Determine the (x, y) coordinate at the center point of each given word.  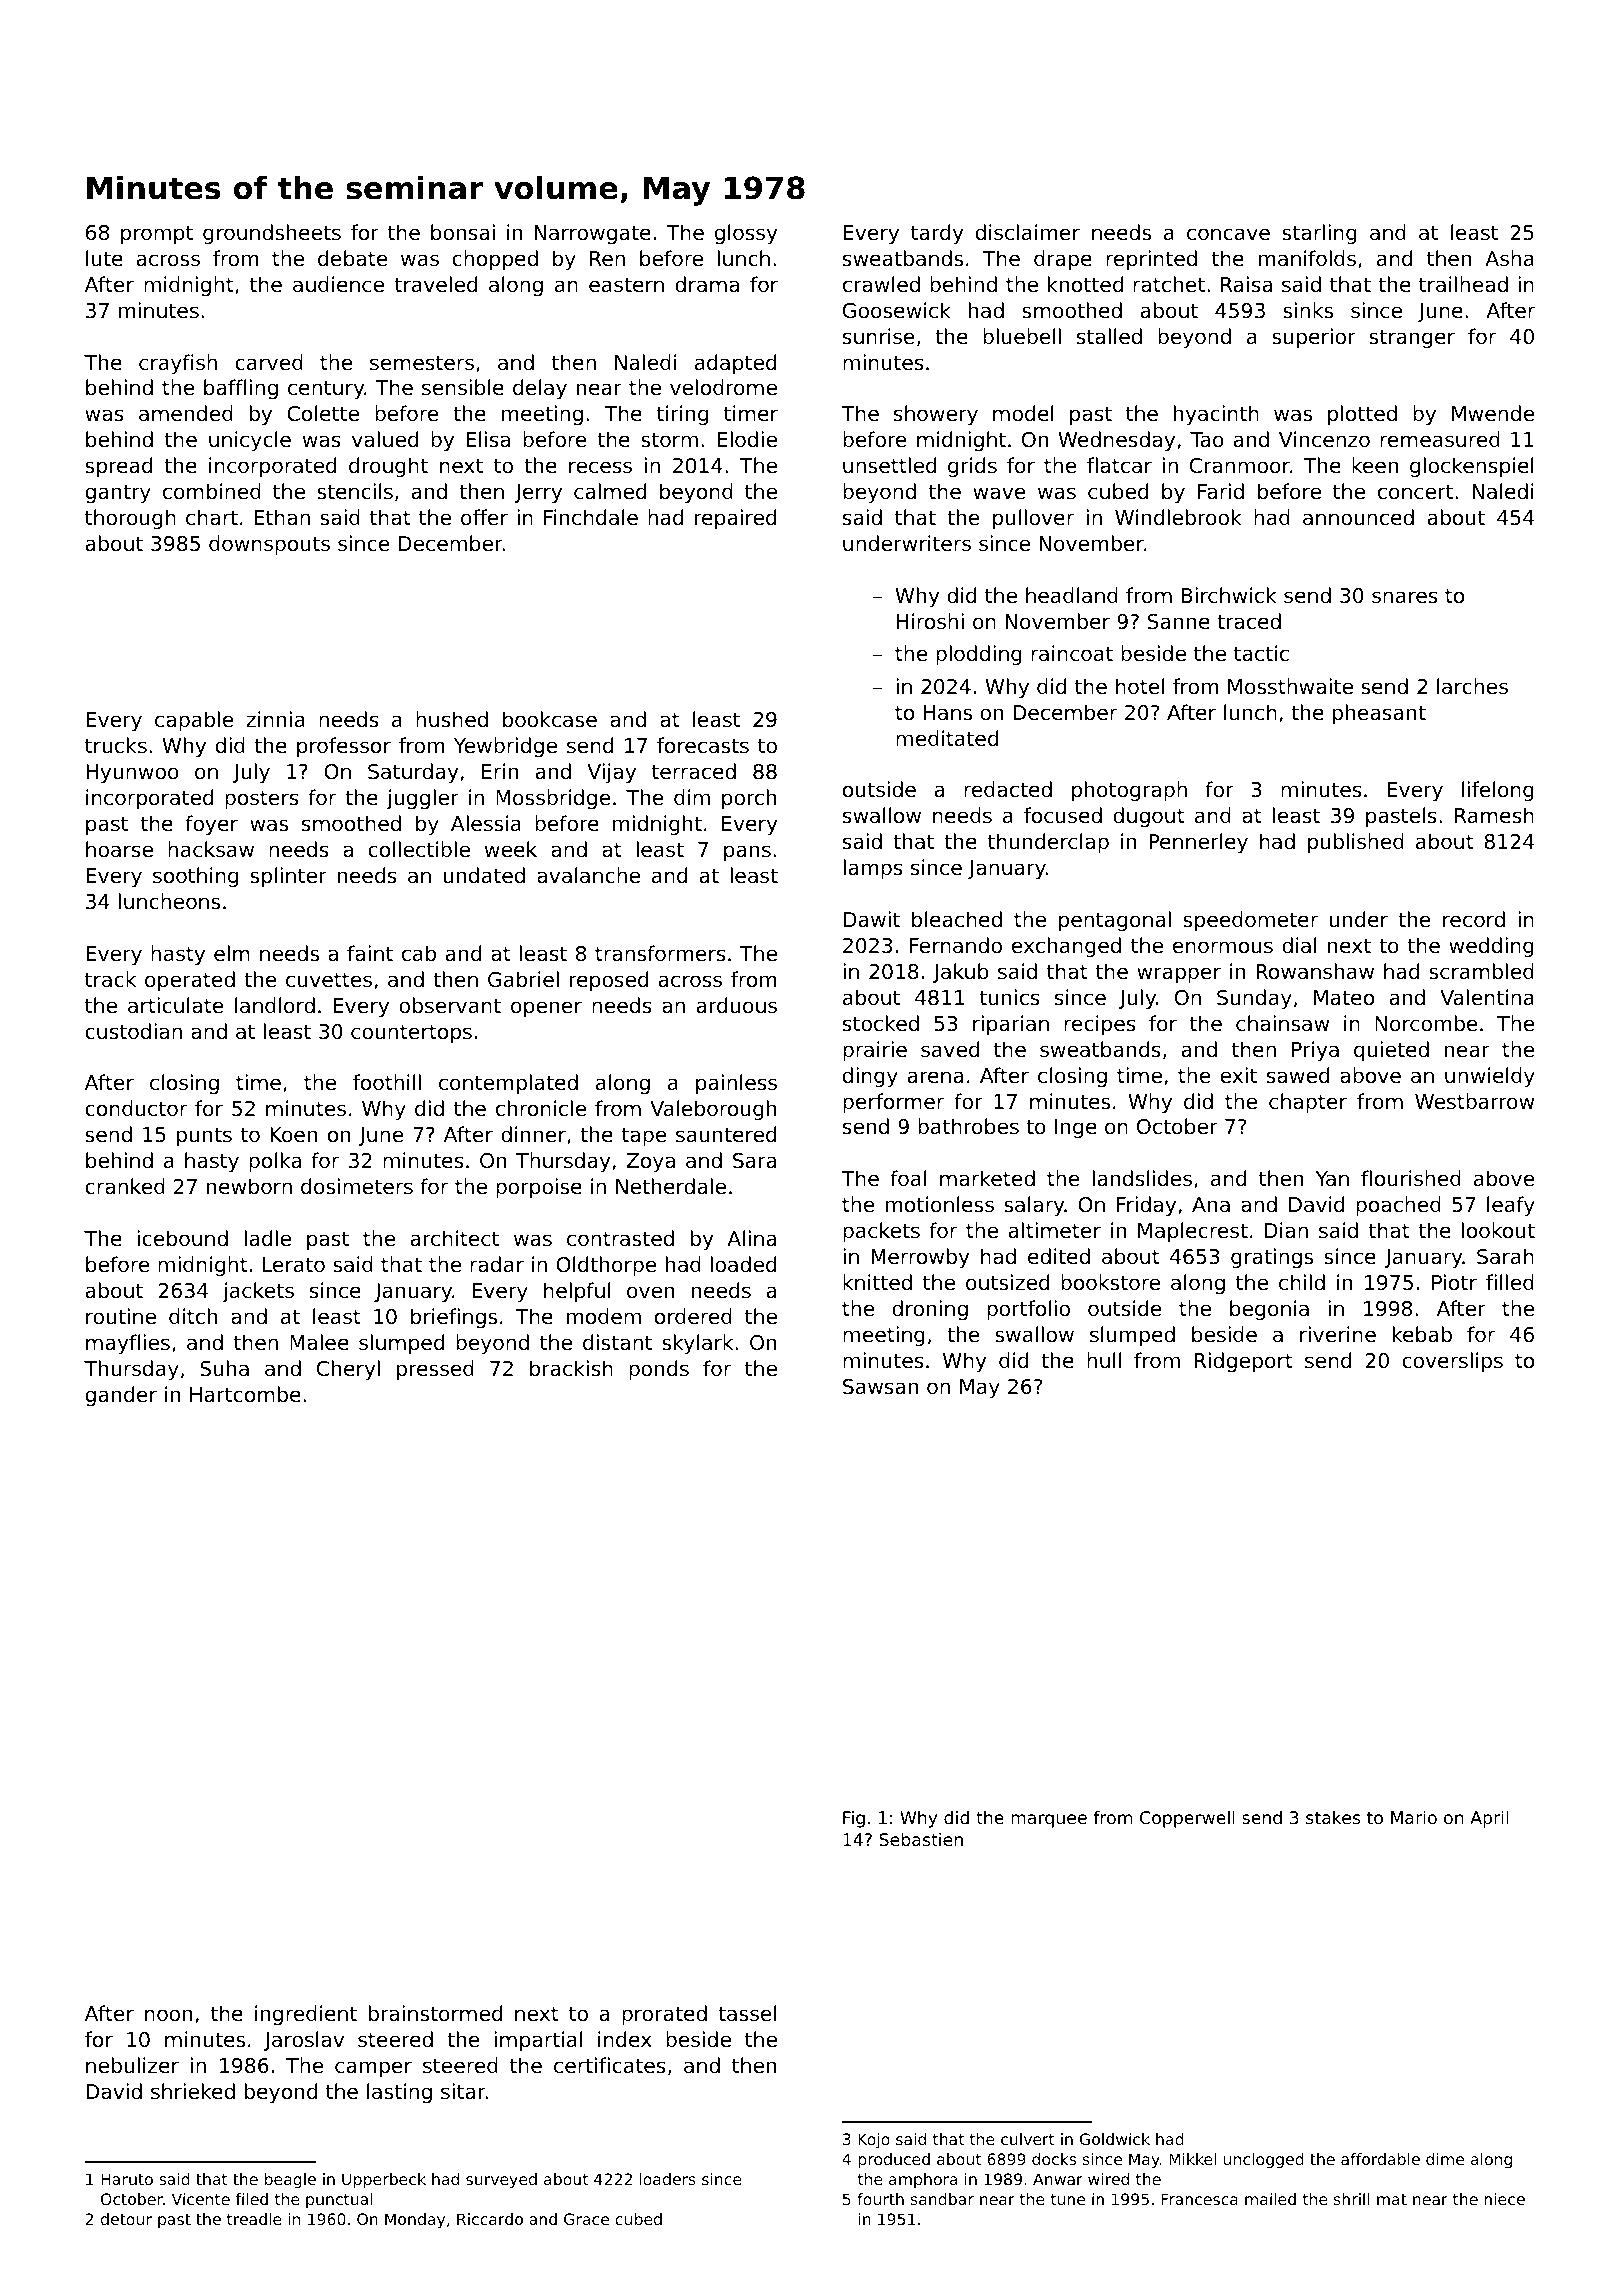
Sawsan (880, 1387)
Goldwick (1115, 2139)
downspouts (269, 545)
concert (1415, 492)
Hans (948, 713)
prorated (664, 2015)
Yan (1332, 1178)
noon (168, 2015)
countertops (411, 1033)
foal (908, 1178)
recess (600, 467)
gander (121, 1396)
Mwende (1493, 413)
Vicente (201, 2199)
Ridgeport (1244, 1362)
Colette (323, 413)
